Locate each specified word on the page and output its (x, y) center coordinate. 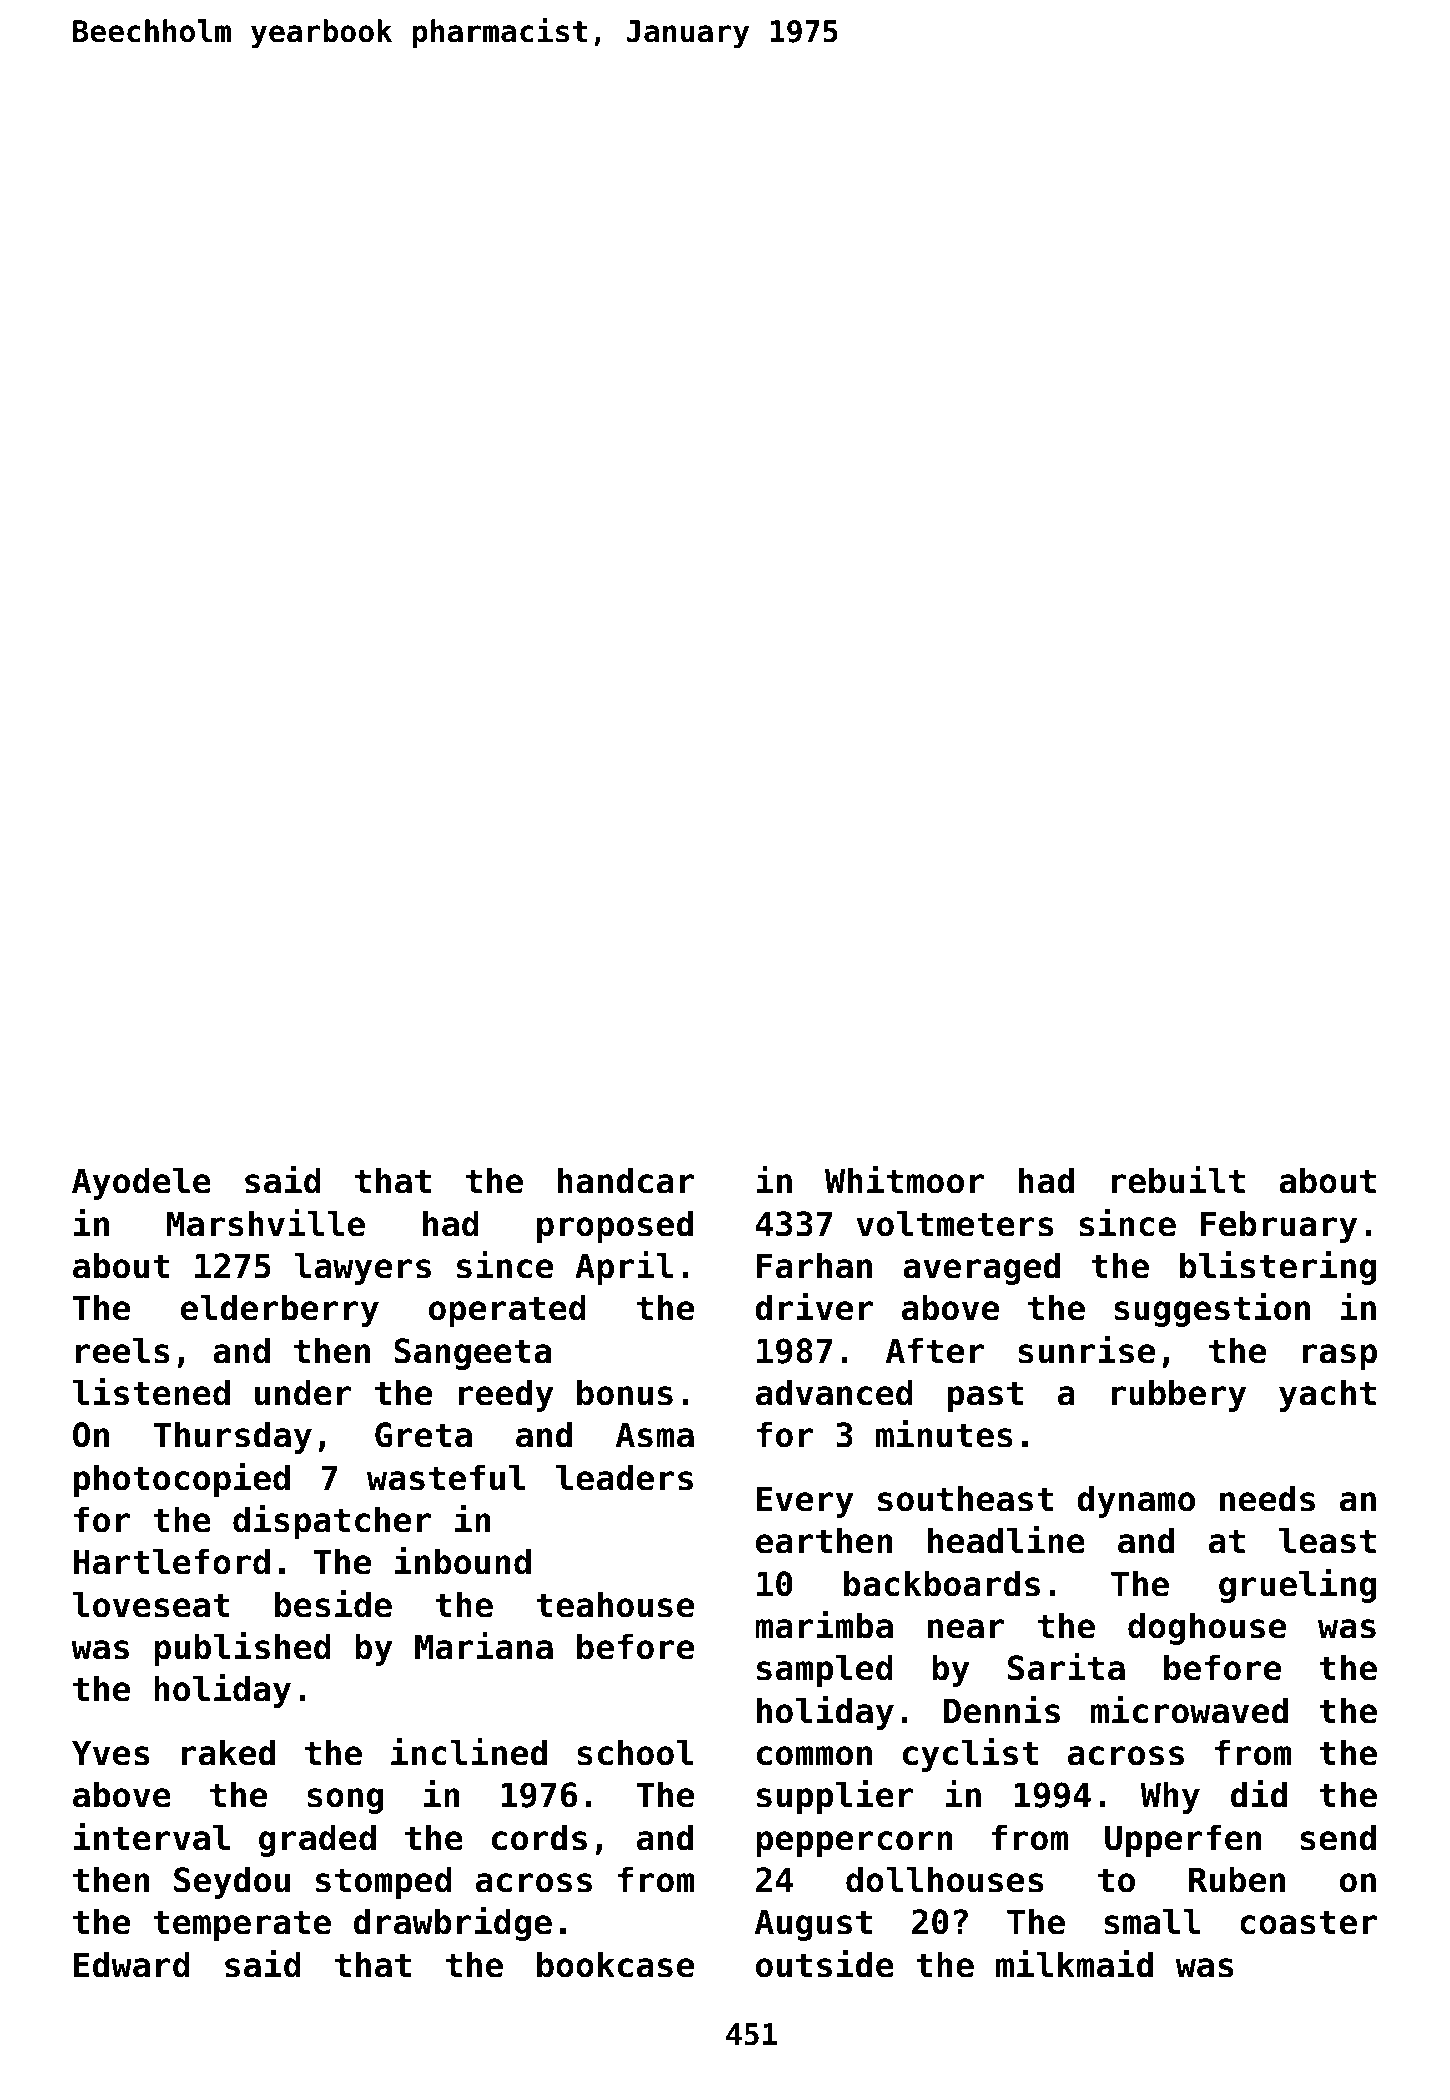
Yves (110, 1753)
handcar (626, 1180)
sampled (825, 1670)
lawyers (362, 1268)
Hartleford (171, 1561)
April (624, 1268)
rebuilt (1178, 1180)
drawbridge (453, 1924)
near (966, 1629)
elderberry (280, 1310)
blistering (1278, 1268)
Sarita (1066, 1667)
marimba (824, 1625)
